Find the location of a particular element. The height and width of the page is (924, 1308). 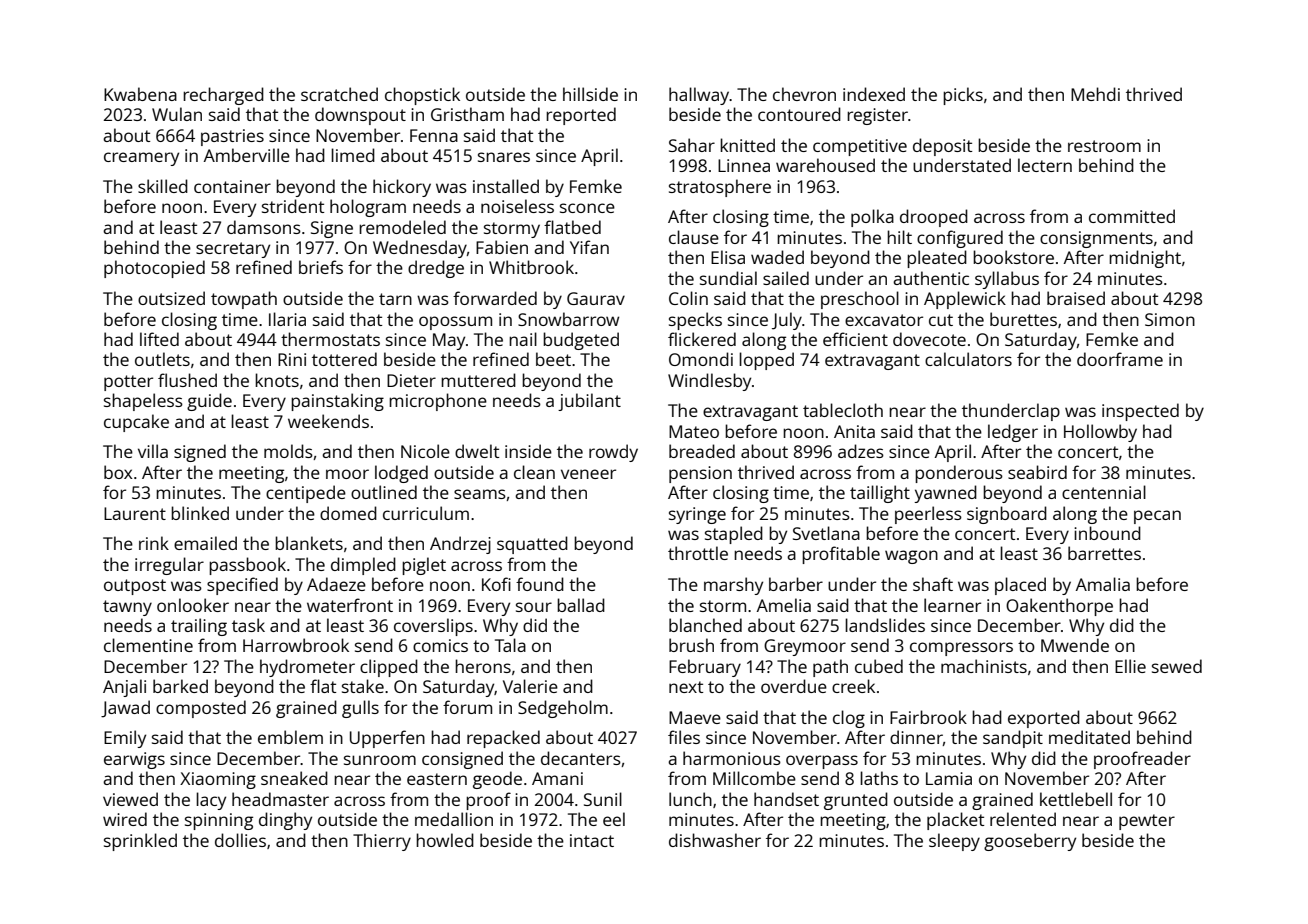

syringe is located at coordinates (697, 515).
